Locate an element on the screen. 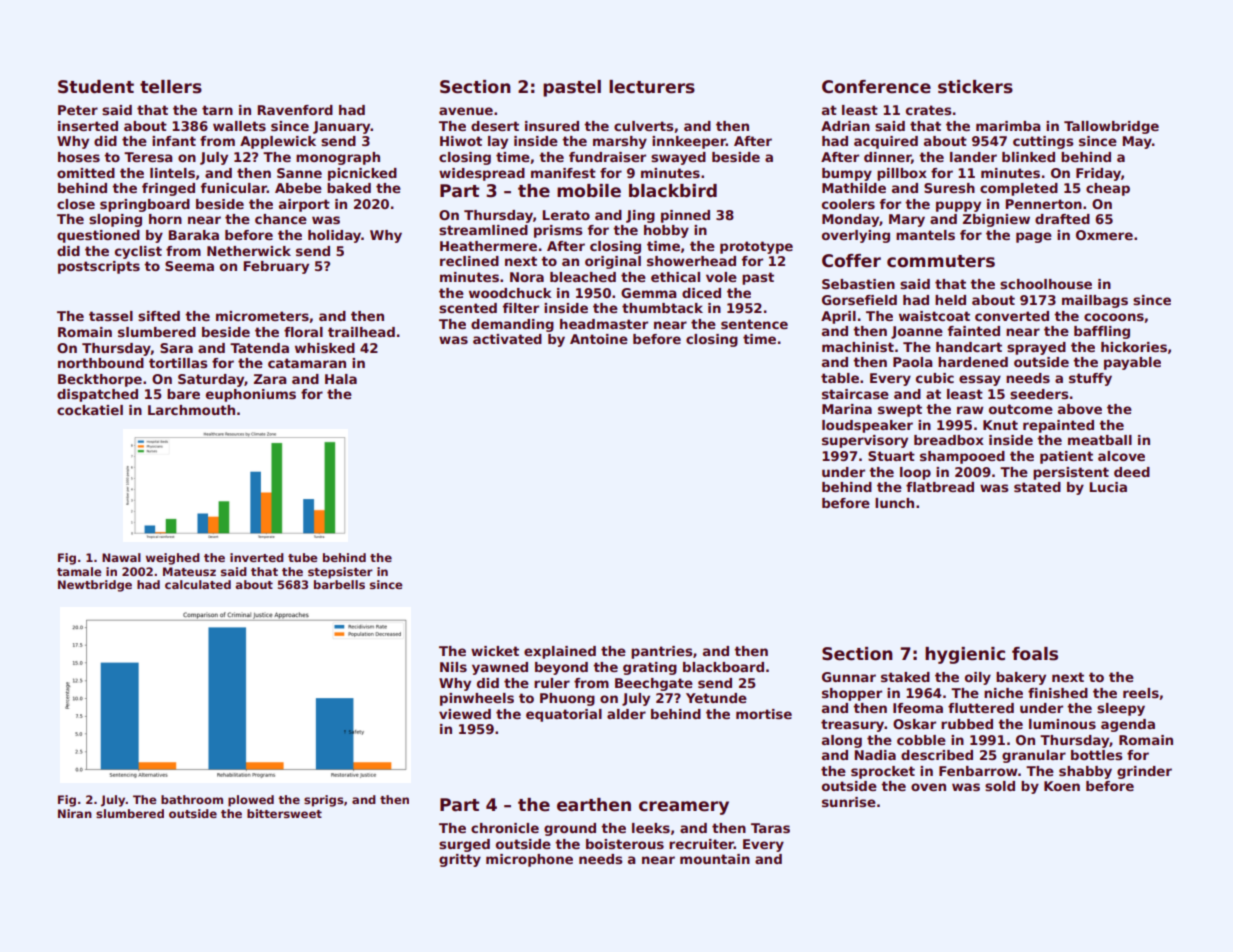 Image resolution: width=1233 pixels, height=952 pixels. mountain is located at coordinates (715, 859).
